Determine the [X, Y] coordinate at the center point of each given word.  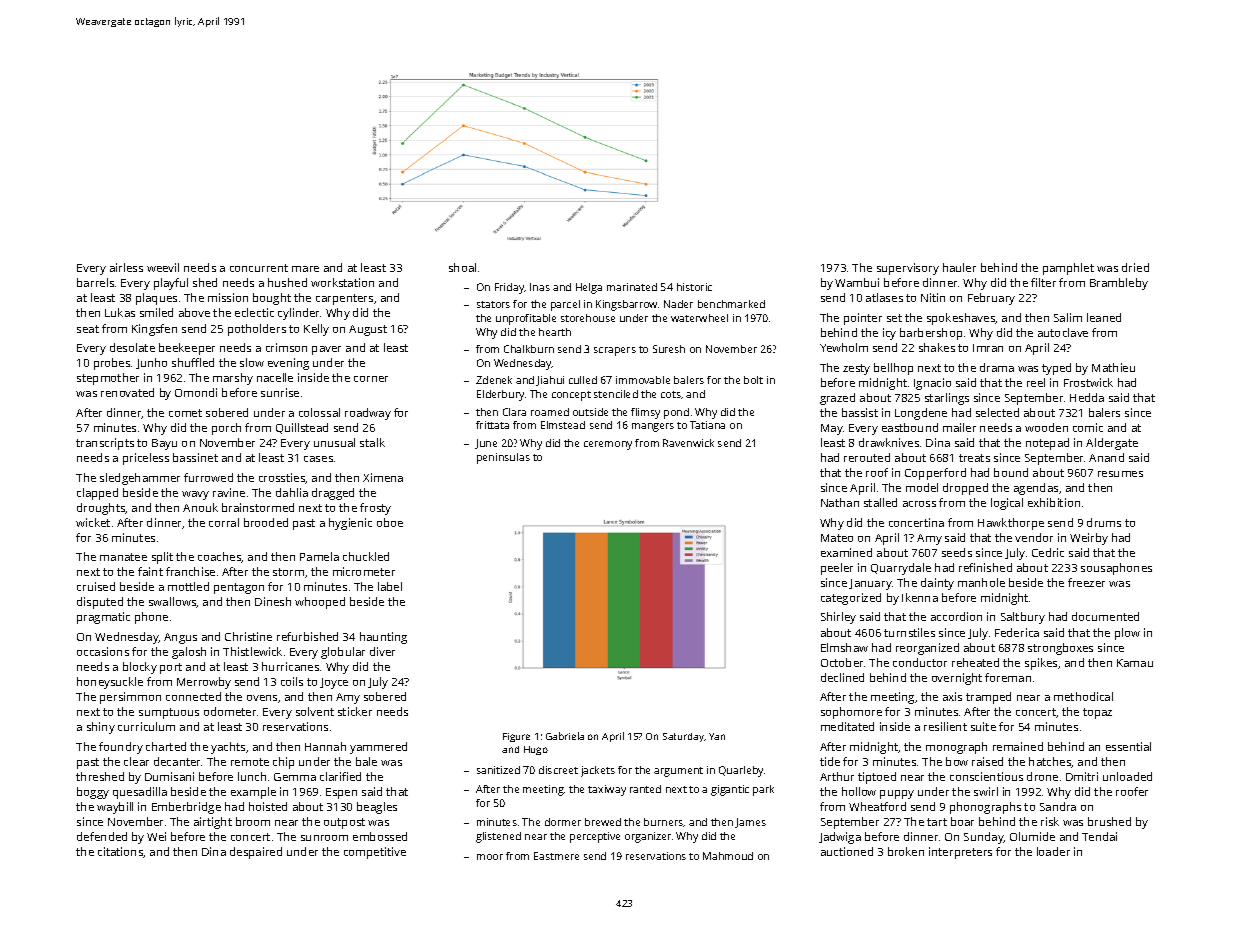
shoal [462, 267]
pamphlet [1068, 269]
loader [1053, 851]
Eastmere [556, 856]
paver [326, 350]
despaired [256, 853]
